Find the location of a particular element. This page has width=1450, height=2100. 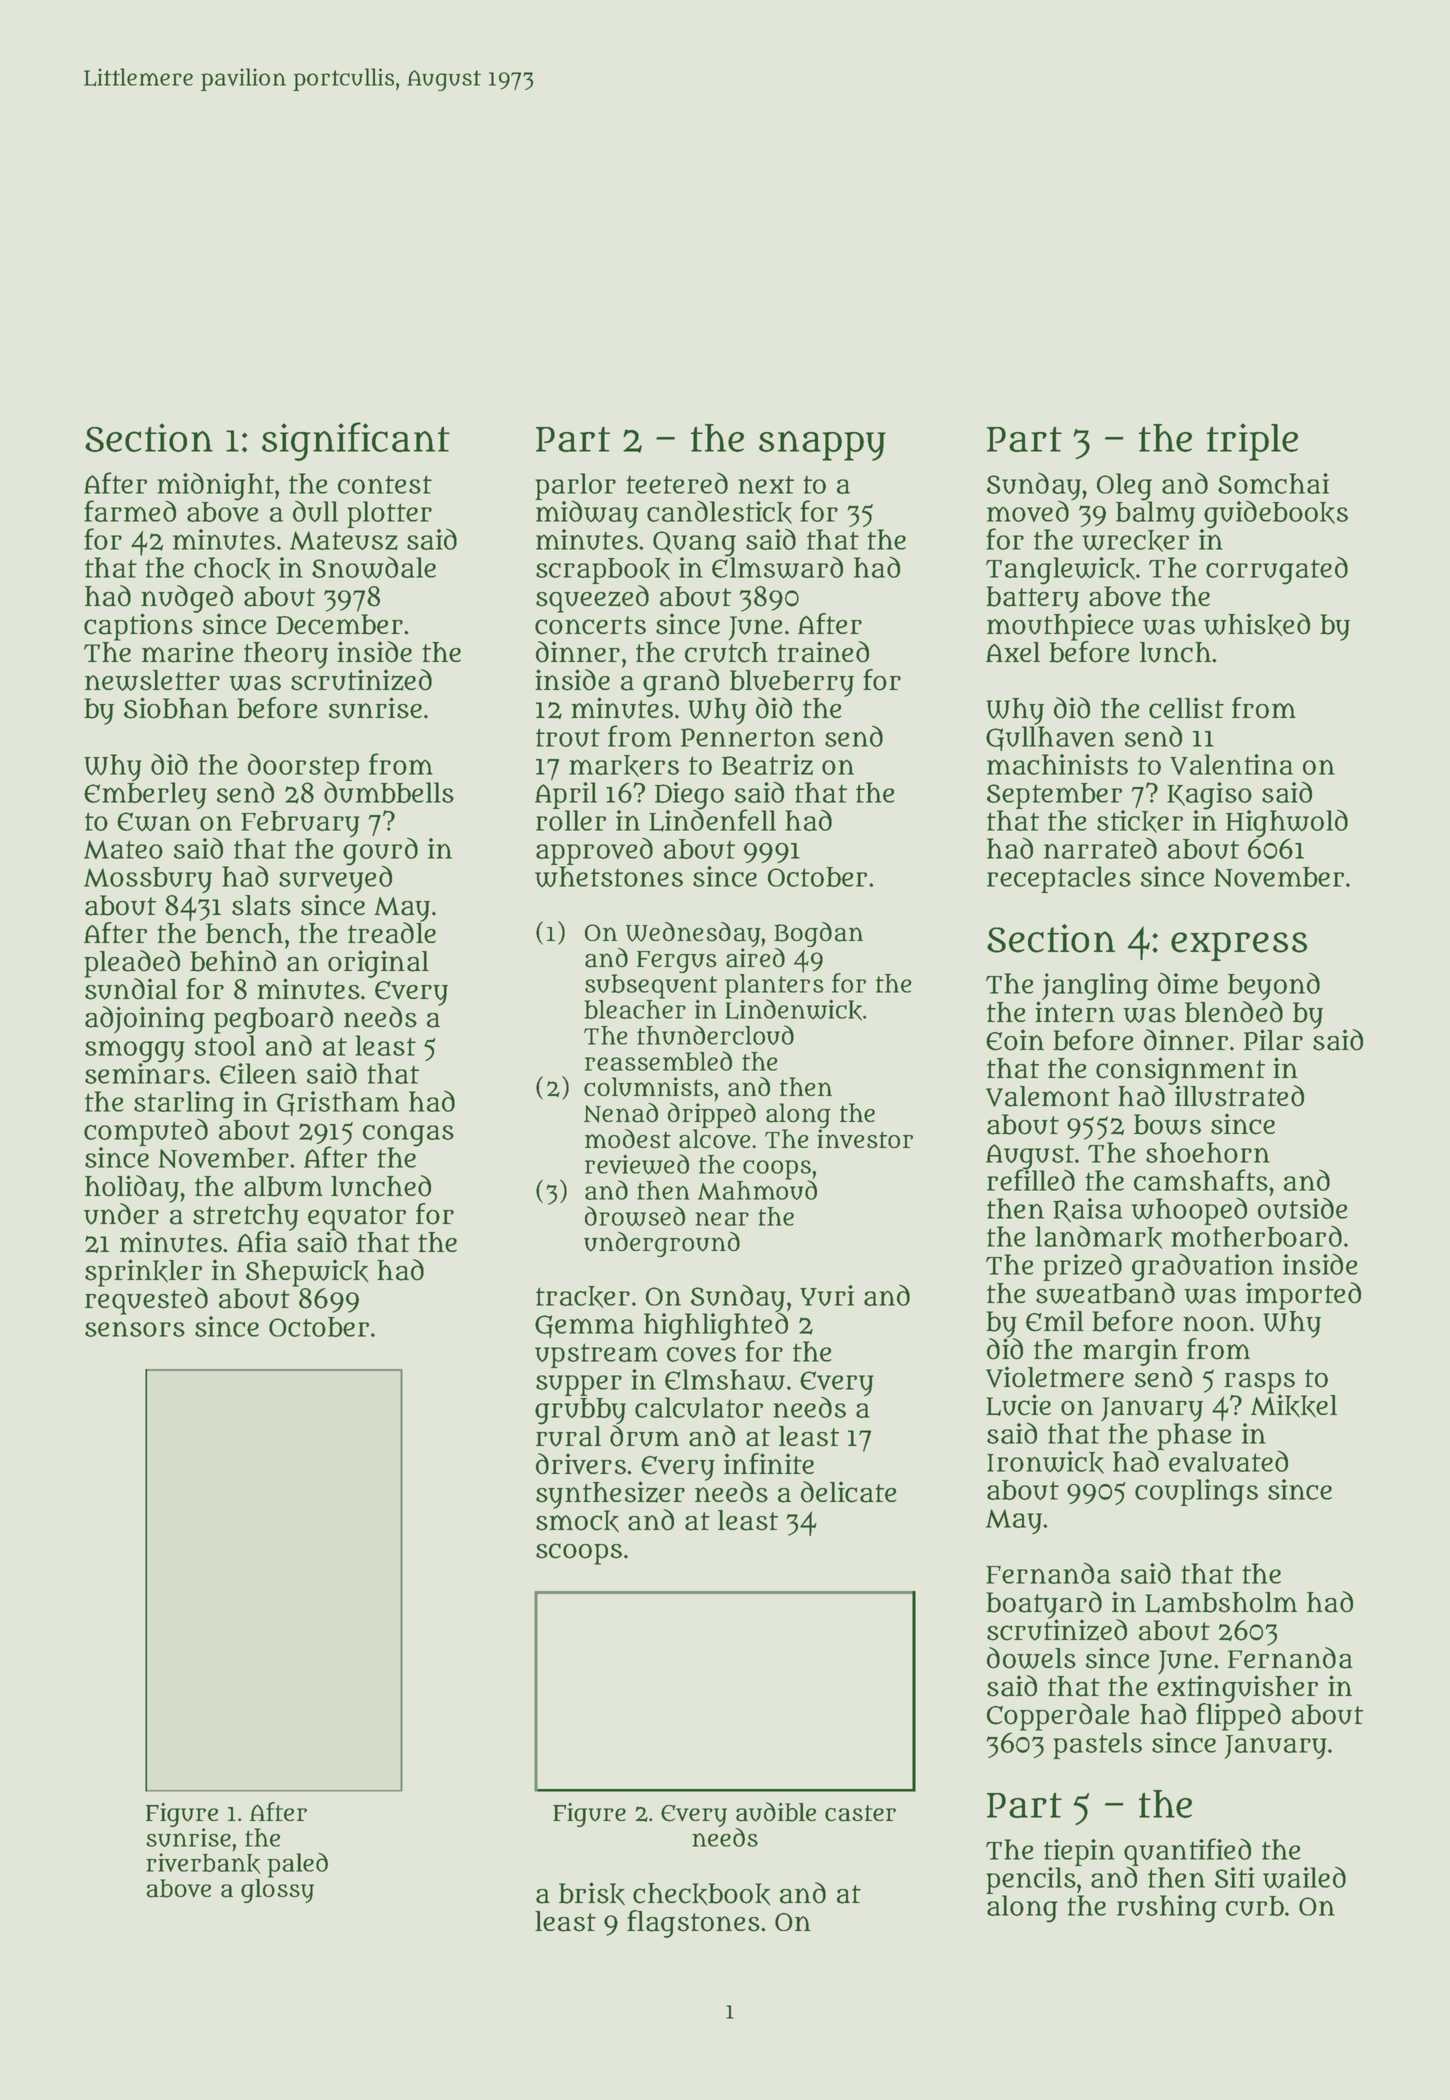

checkbook is located at coordinates (702, 1894).
